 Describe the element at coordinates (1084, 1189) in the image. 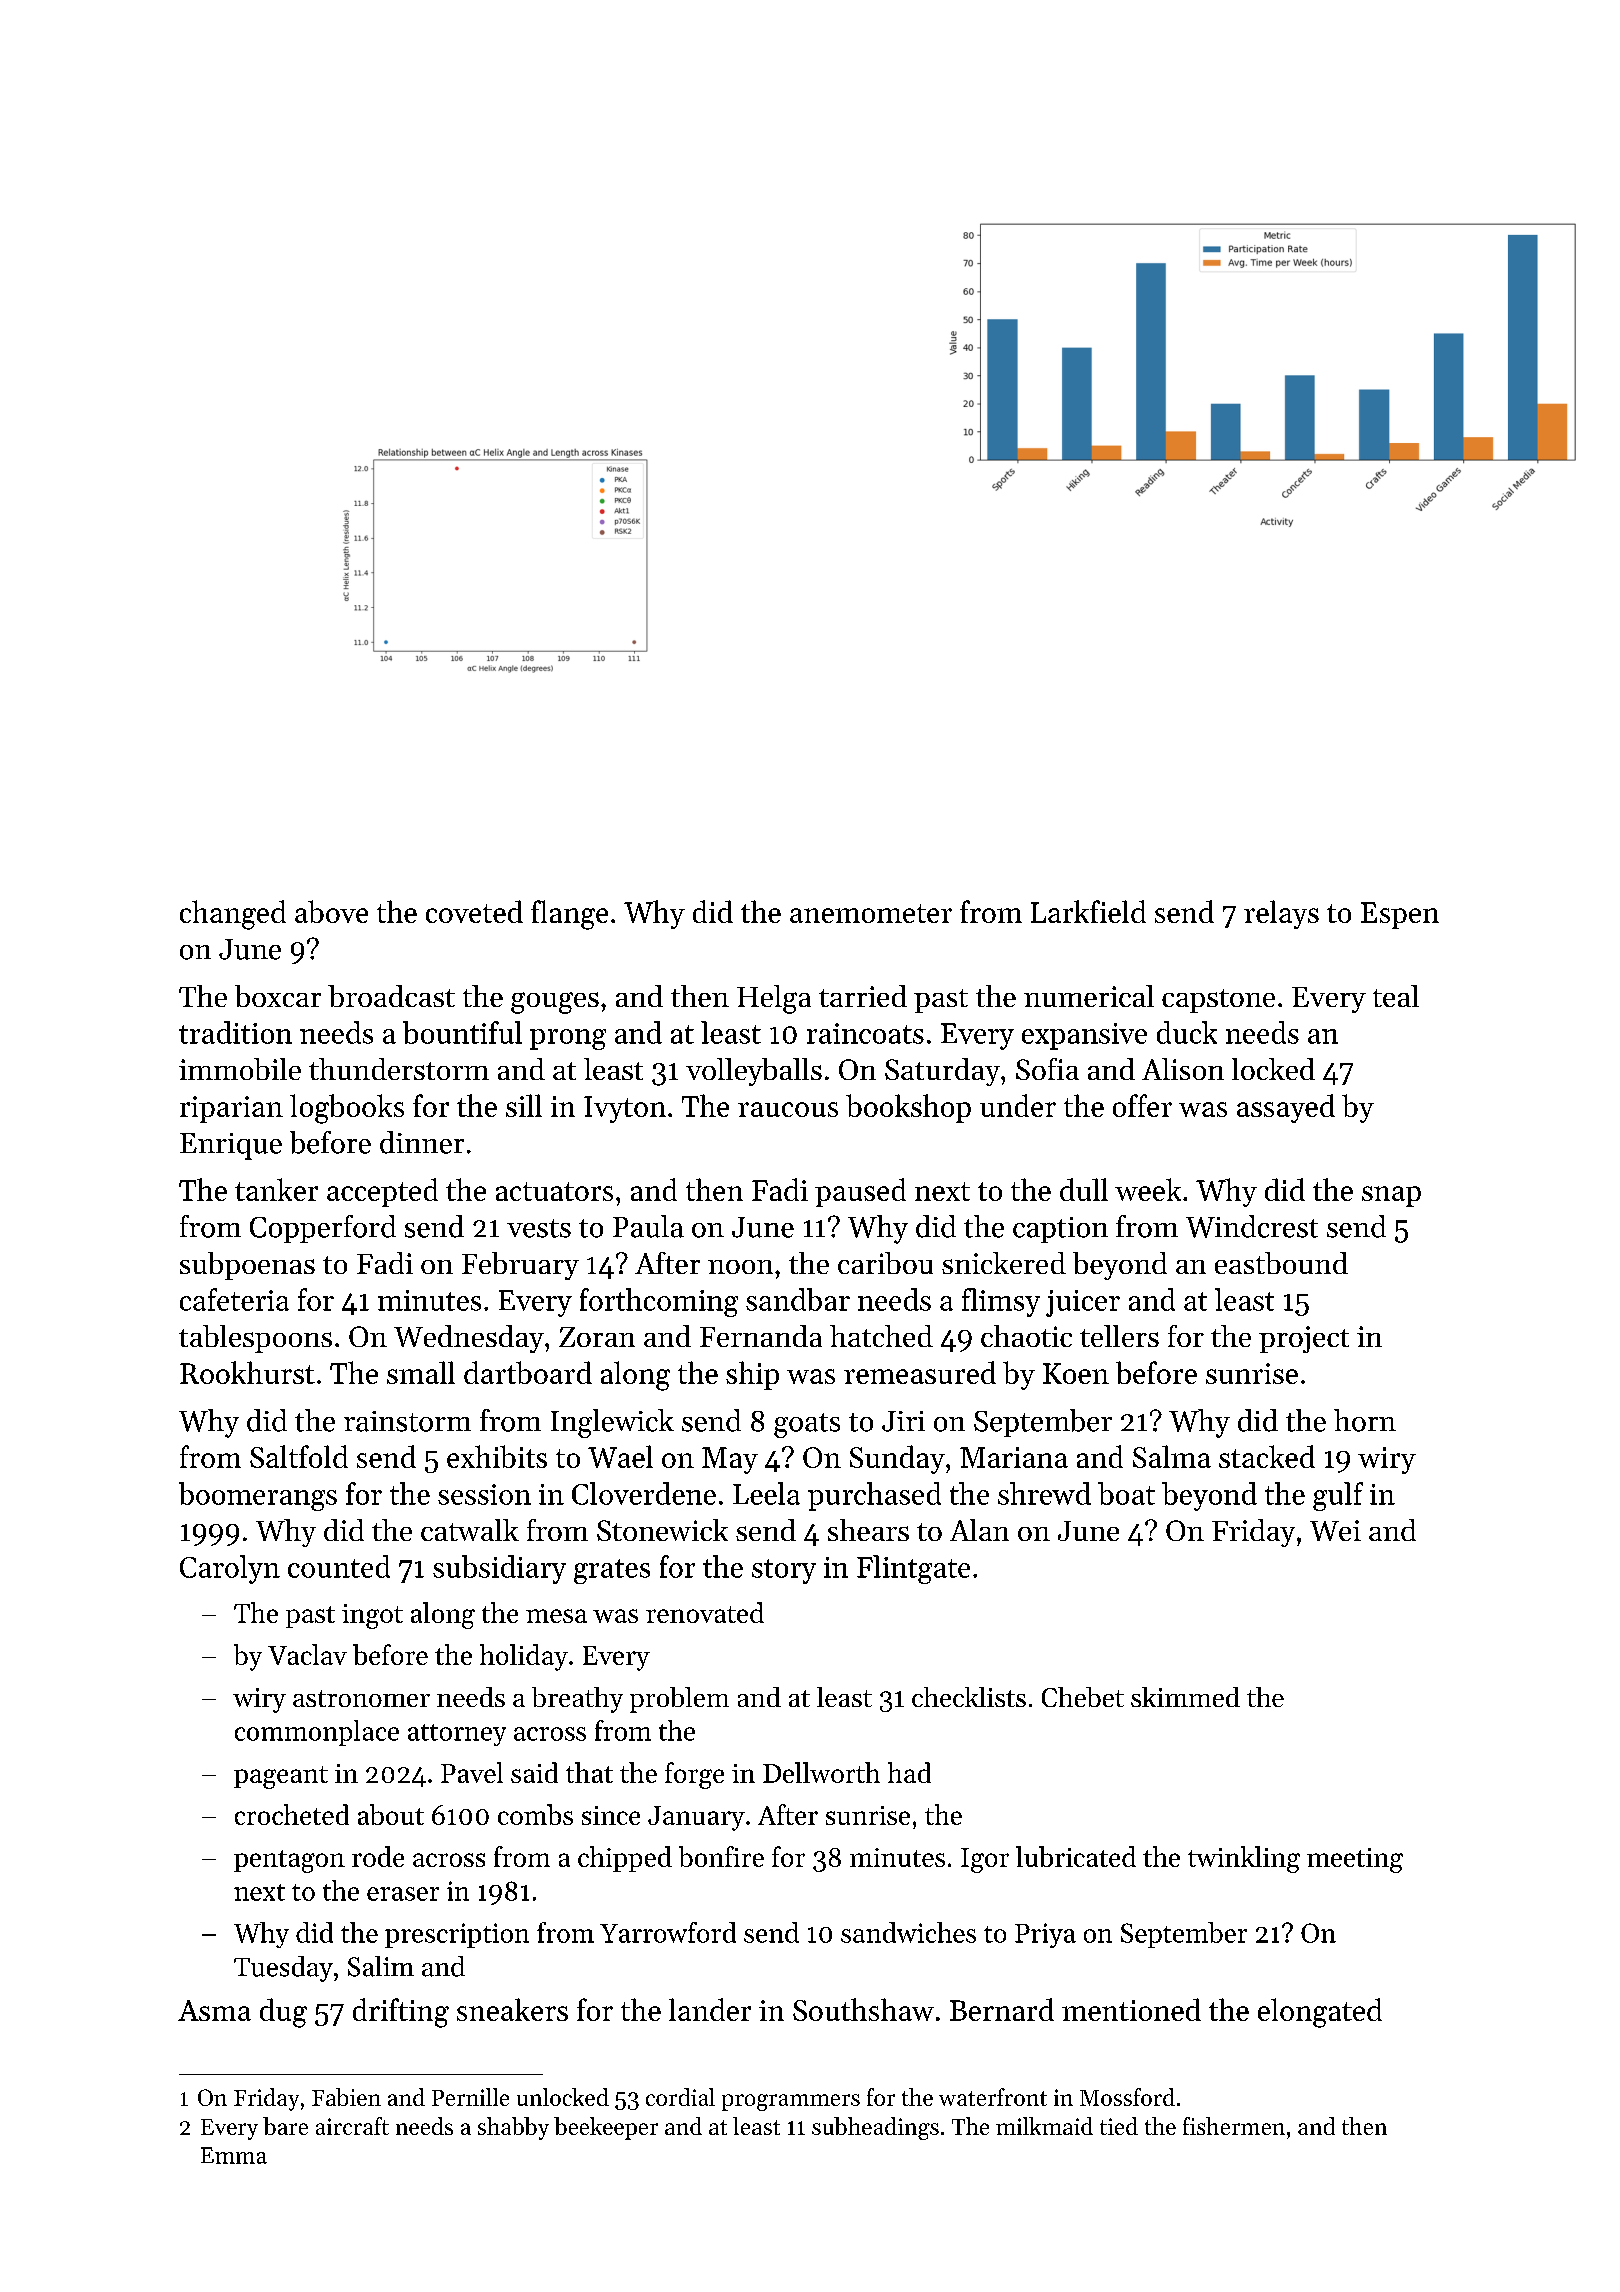

I see `dull` at that location.
